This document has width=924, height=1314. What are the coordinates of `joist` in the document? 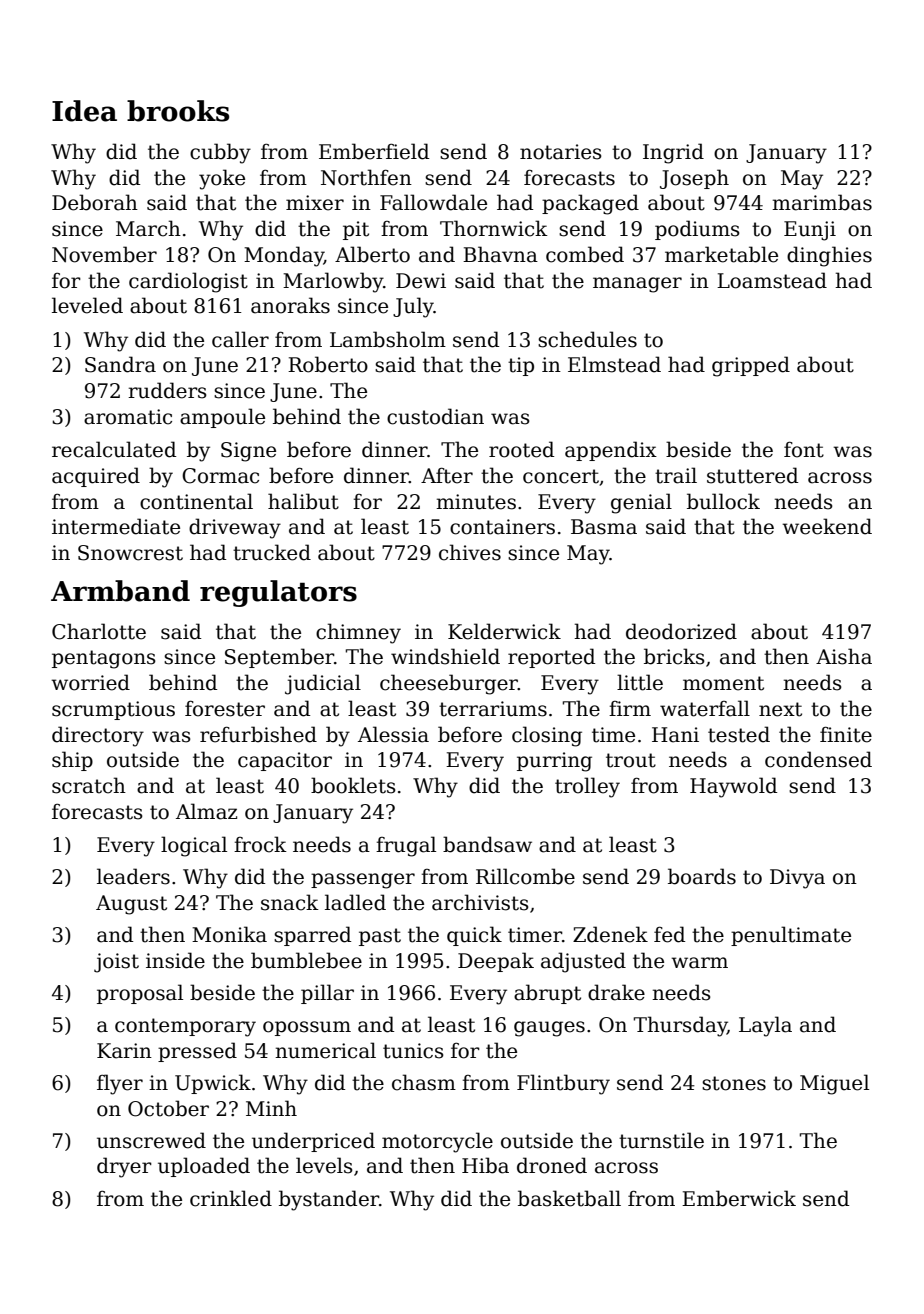 It's located at (116, 963).
